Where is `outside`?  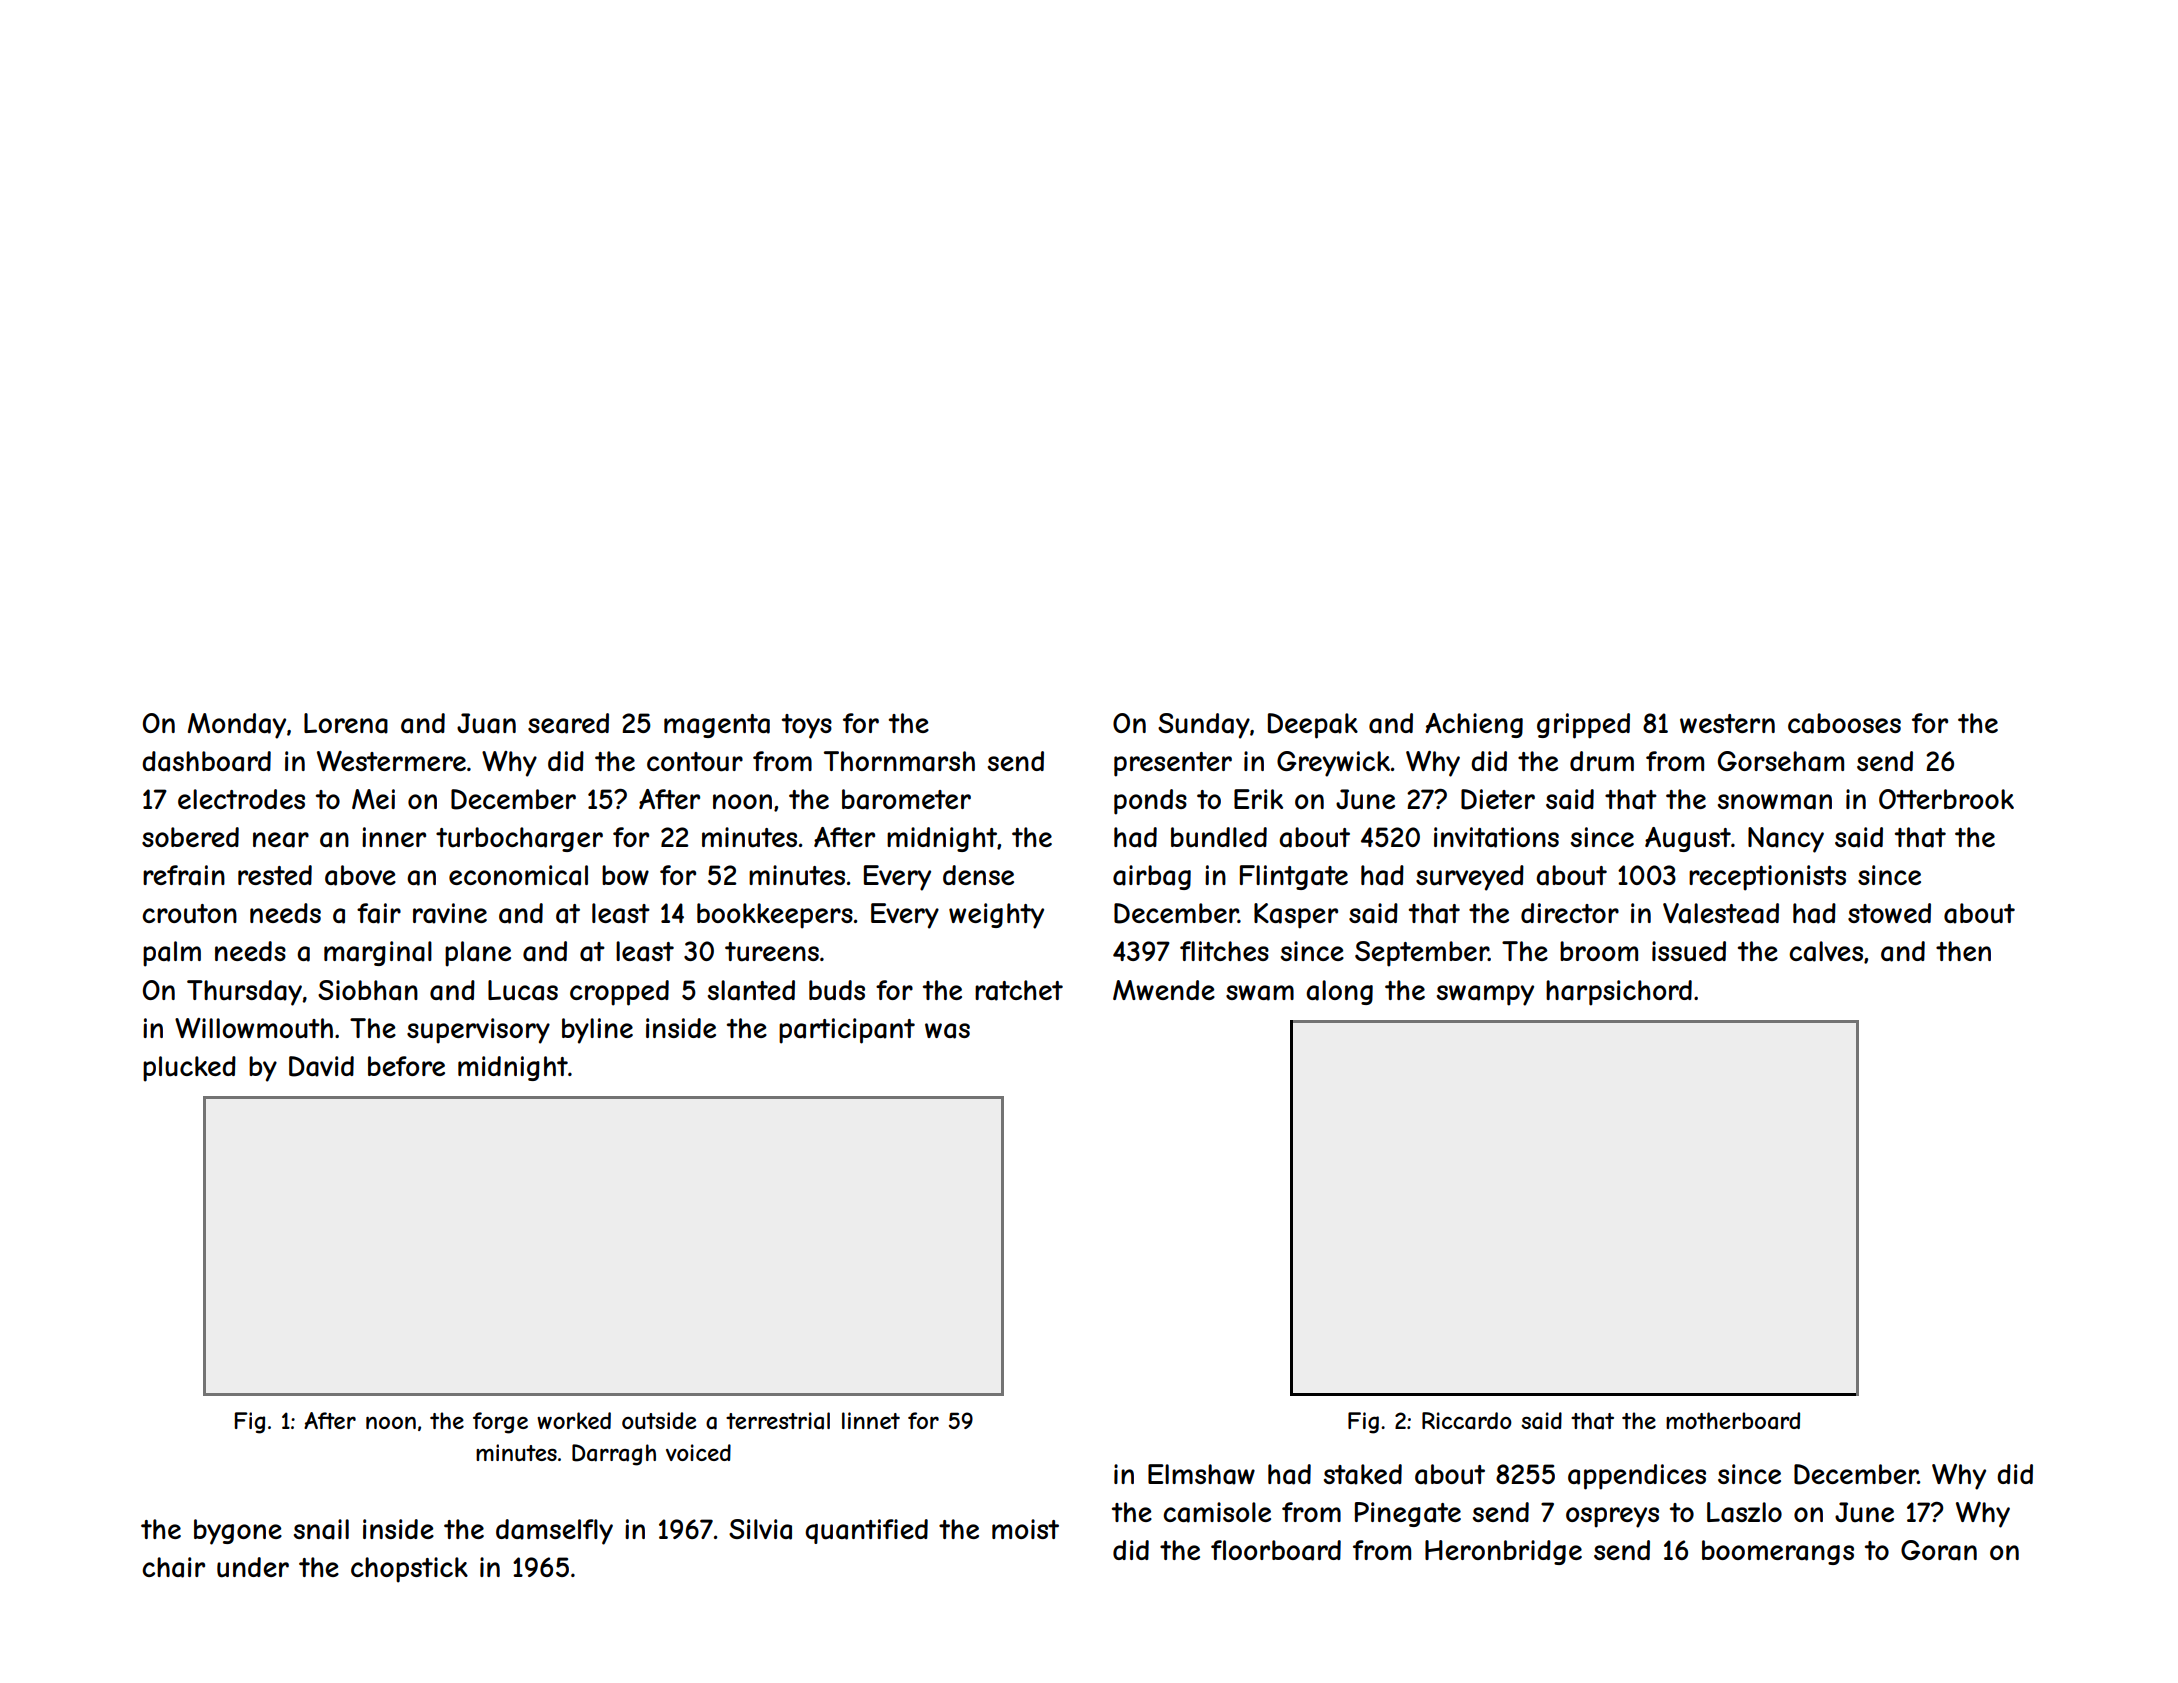
outside is located at coordinates (659, 1420).
